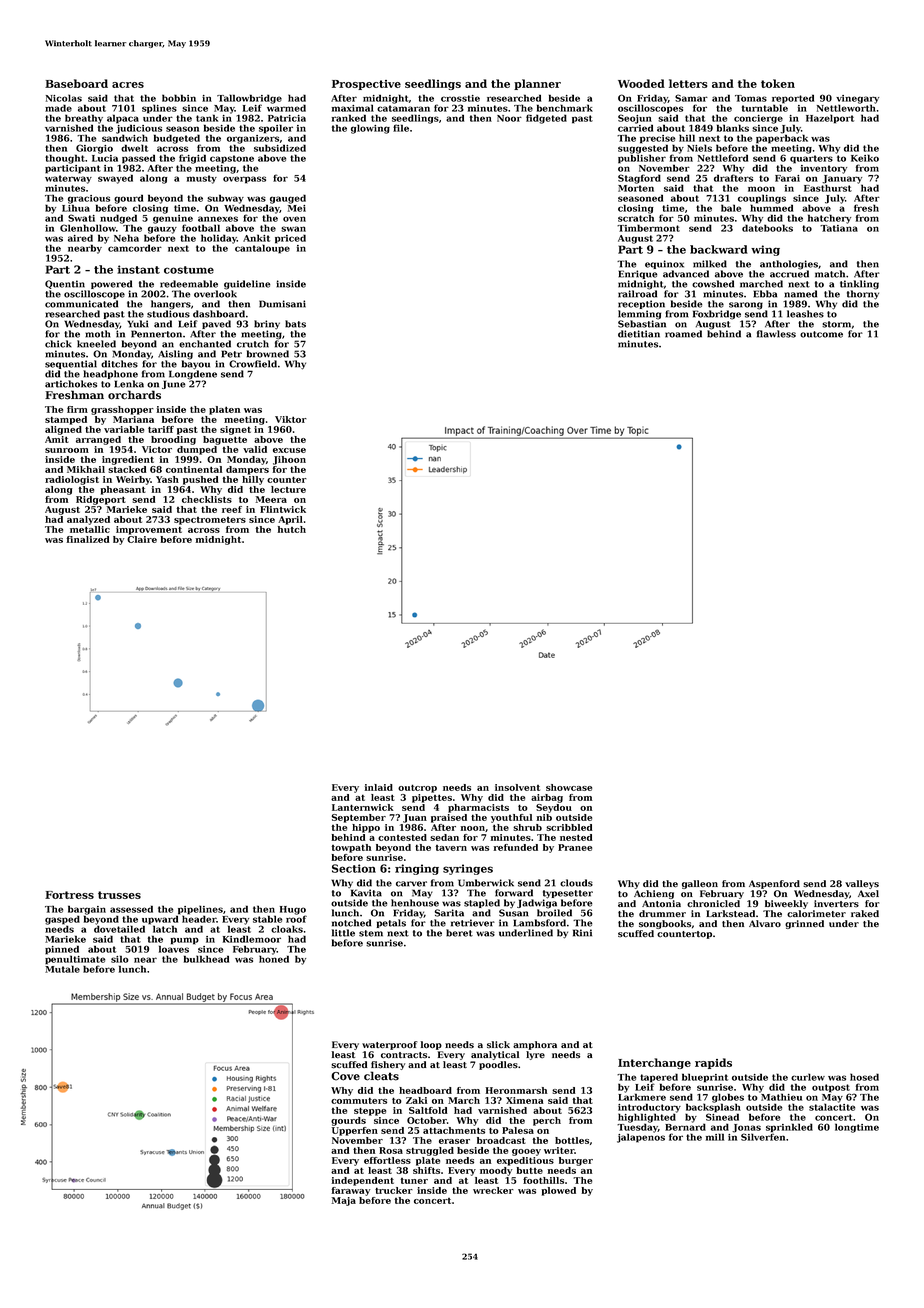  I want to click on analytical, so click(495, 1055).
